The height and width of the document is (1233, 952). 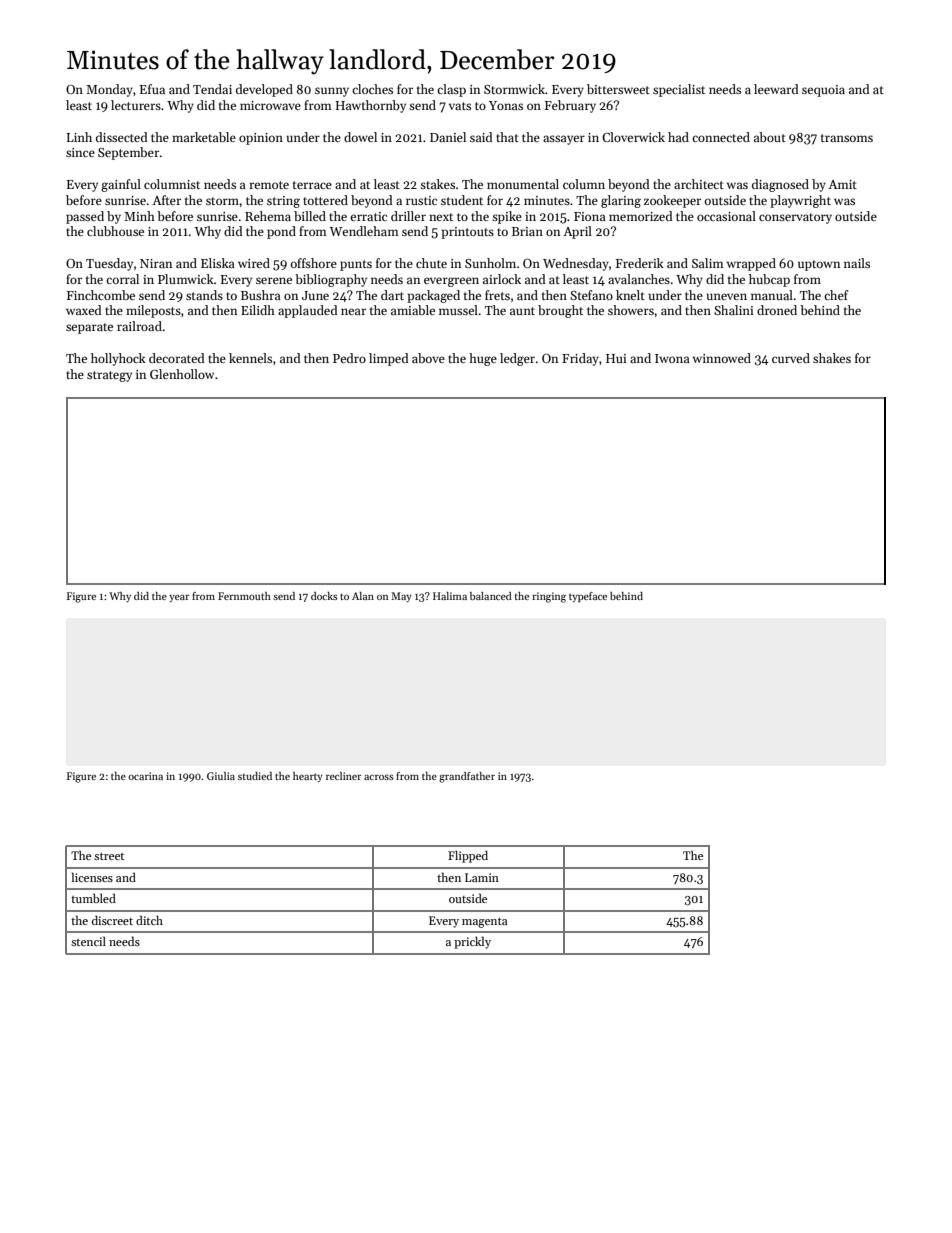 What do you see at coordinates (179, 598) in the document?
I see `year` at bounding box center [179, 598].
